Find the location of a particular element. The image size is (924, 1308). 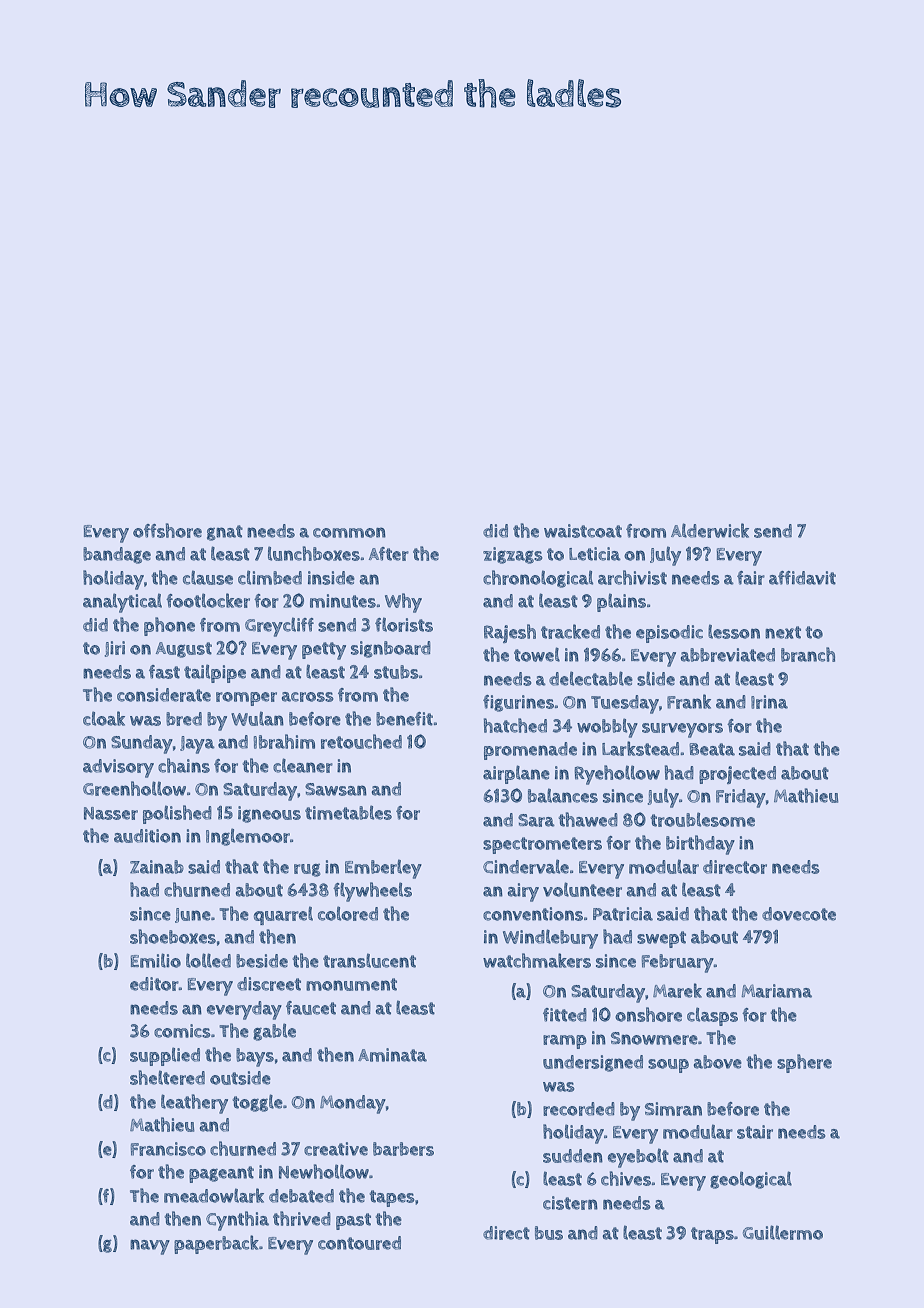

Aminata is located at coordinates (392, 1055).
